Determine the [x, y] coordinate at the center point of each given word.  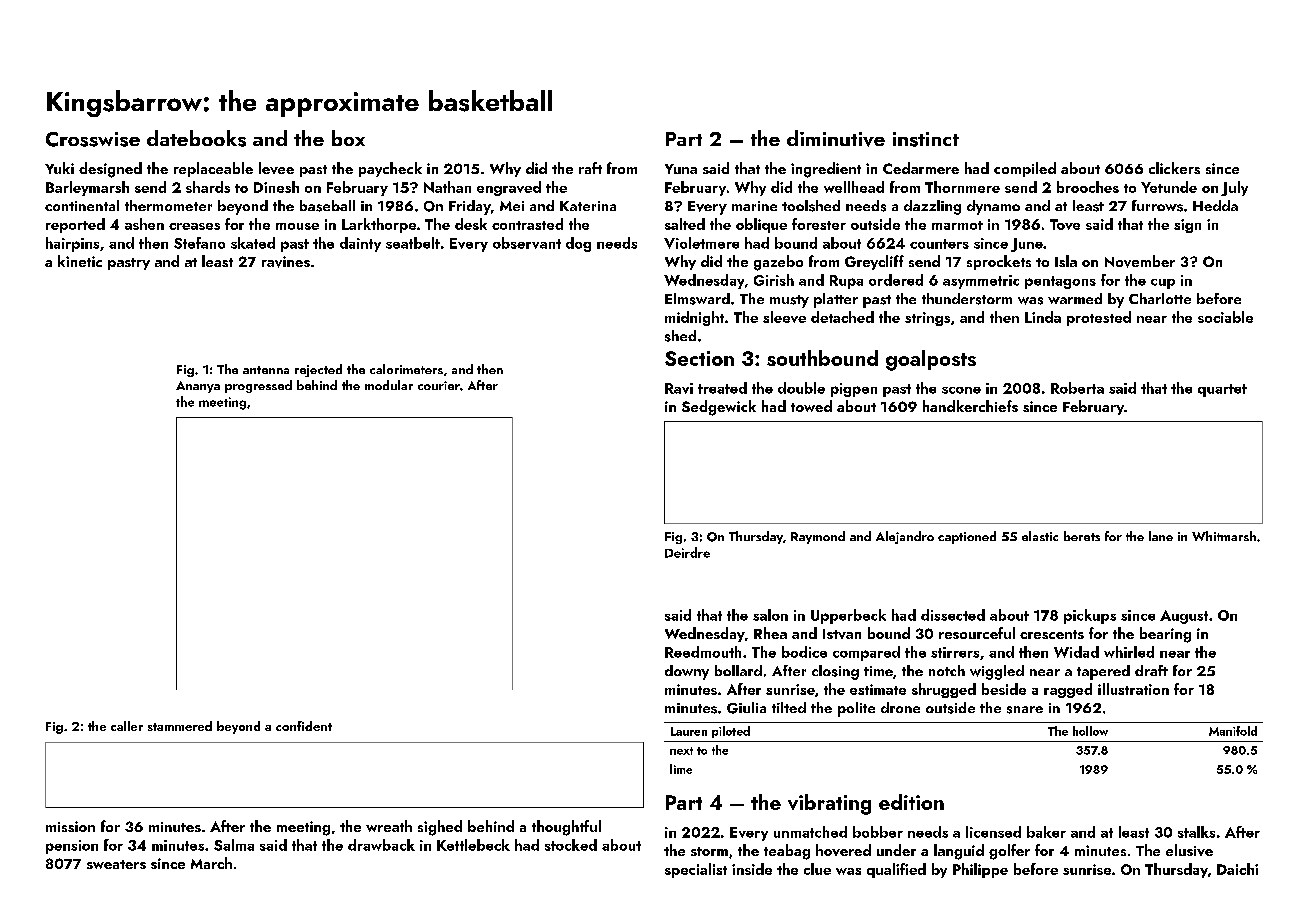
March [211, 863]
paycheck [390, 169]
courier [439, 385]
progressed [258, 386]
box [348, 138]
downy [687, 672]
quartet [1222, 390]
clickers [1174, 168]
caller [127, 726]
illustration [1133, 689]
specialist [696, 870]
